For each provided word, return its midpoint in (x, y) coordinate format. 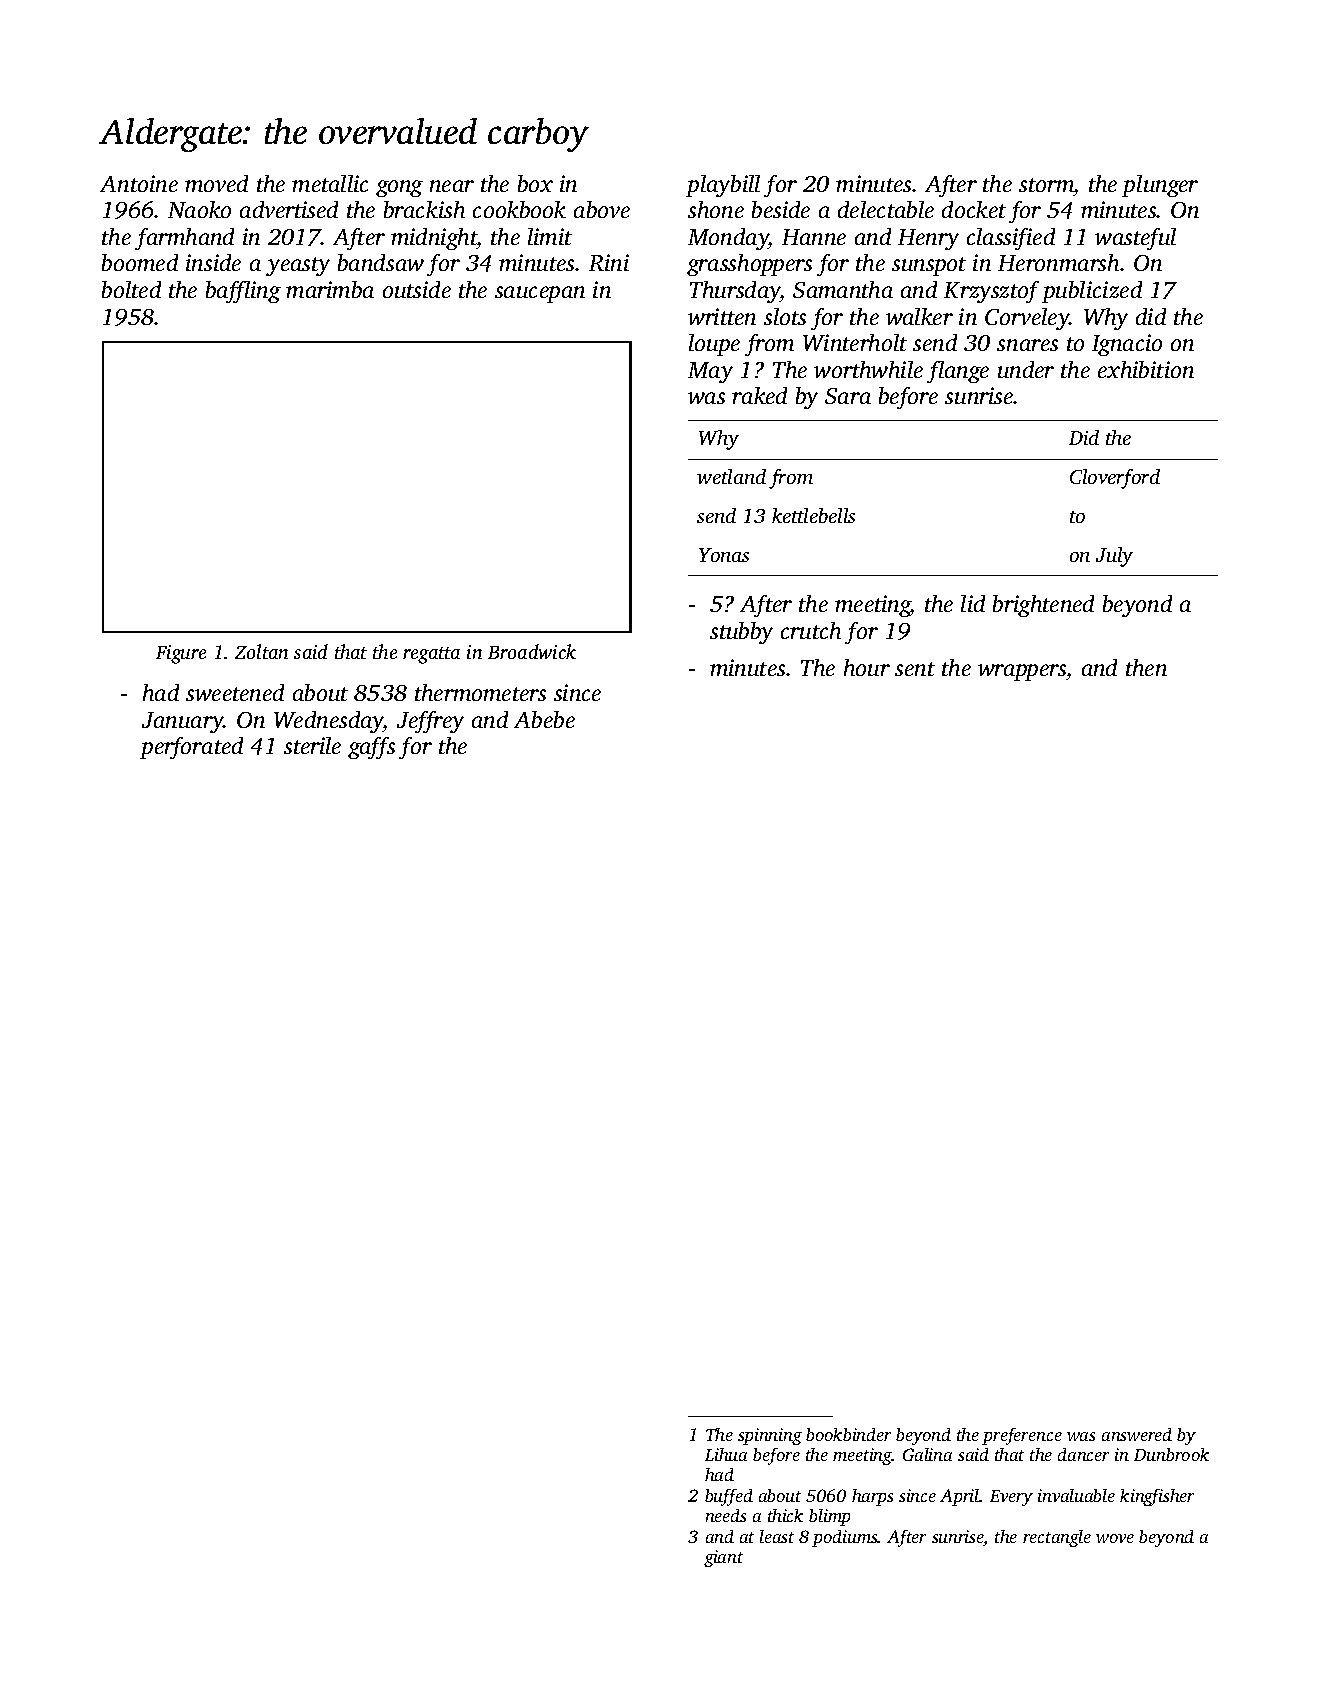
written (722, 316)
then (1146, 667)
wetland (731, 476)
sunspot (929, 266)
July (1114, 557)
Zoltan (261, 651)
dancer (1083, 1454)
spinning (770, 1436)
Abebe (544, 719)
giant (723, 1558)
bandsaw (381, 262)
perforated (191, 748)
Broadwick (532, 651)
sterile (312, 745)
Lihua (726, 1454)
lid (973, 603)
